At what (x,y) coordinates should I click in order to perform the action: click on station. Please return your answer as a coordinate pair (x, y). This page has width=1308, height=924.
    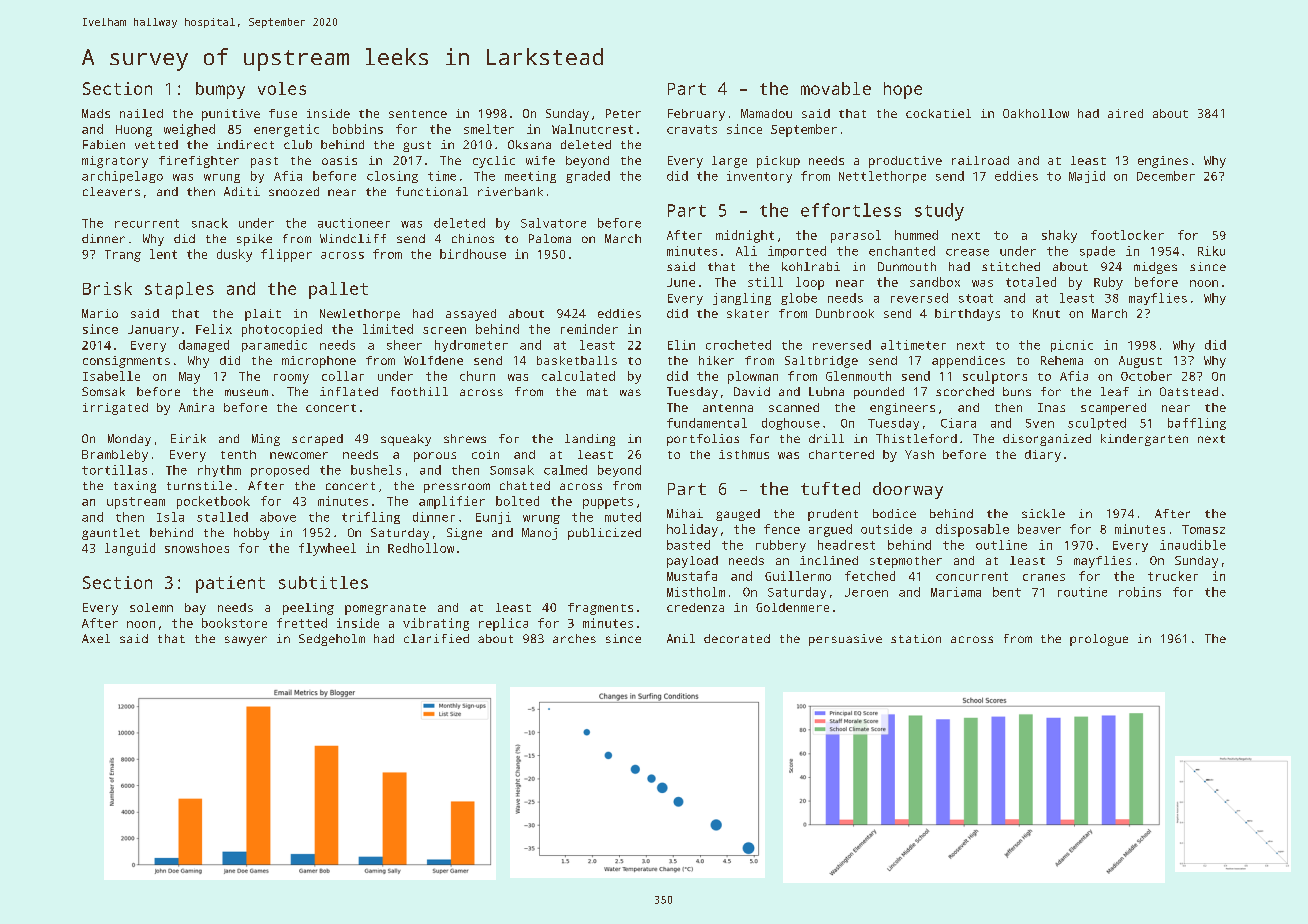
    Looking at the image, I should click on (916, 638).
